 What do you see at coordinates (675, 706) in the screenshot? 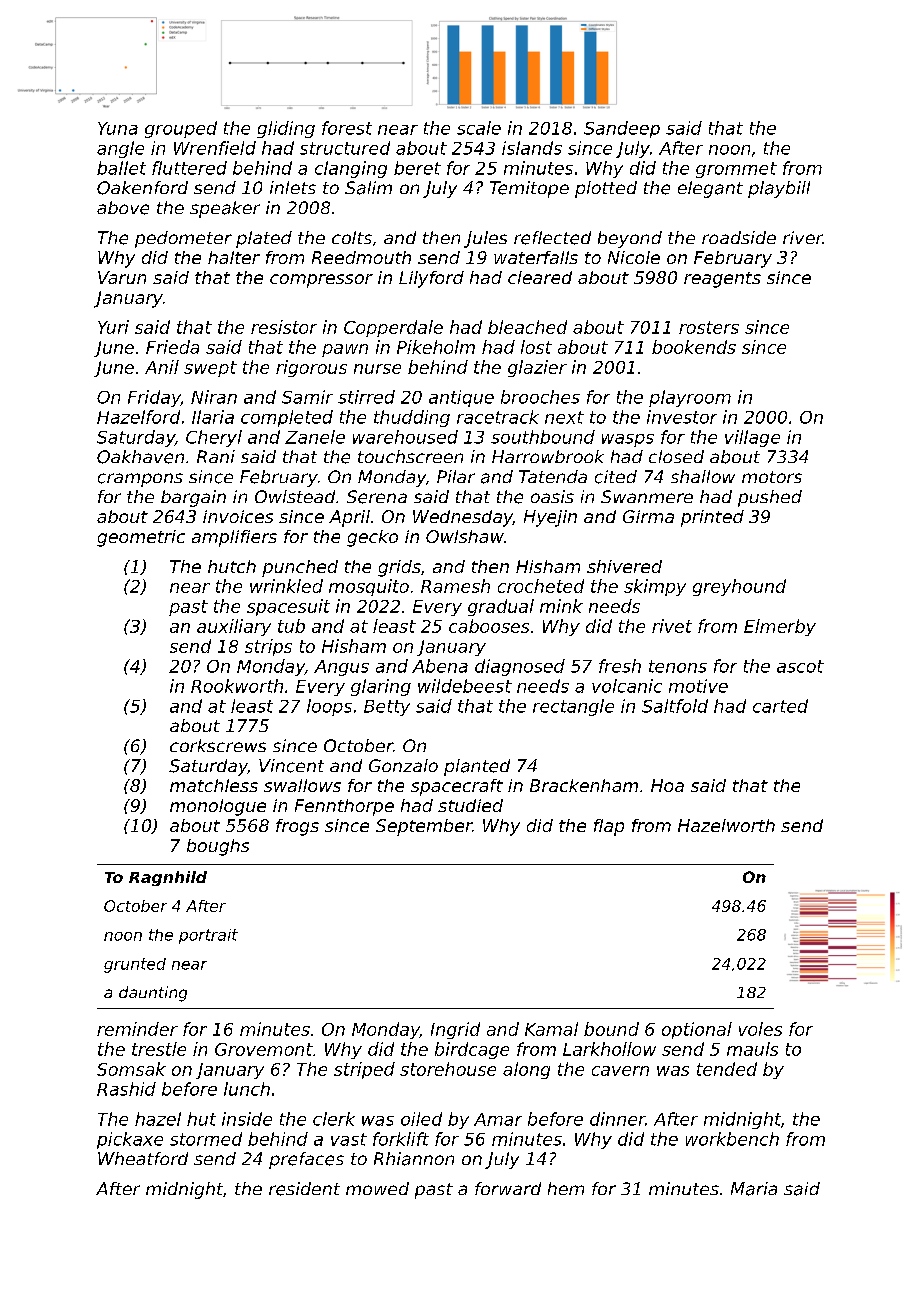
I see `Saltfold` at bounding box center [675, 706].
